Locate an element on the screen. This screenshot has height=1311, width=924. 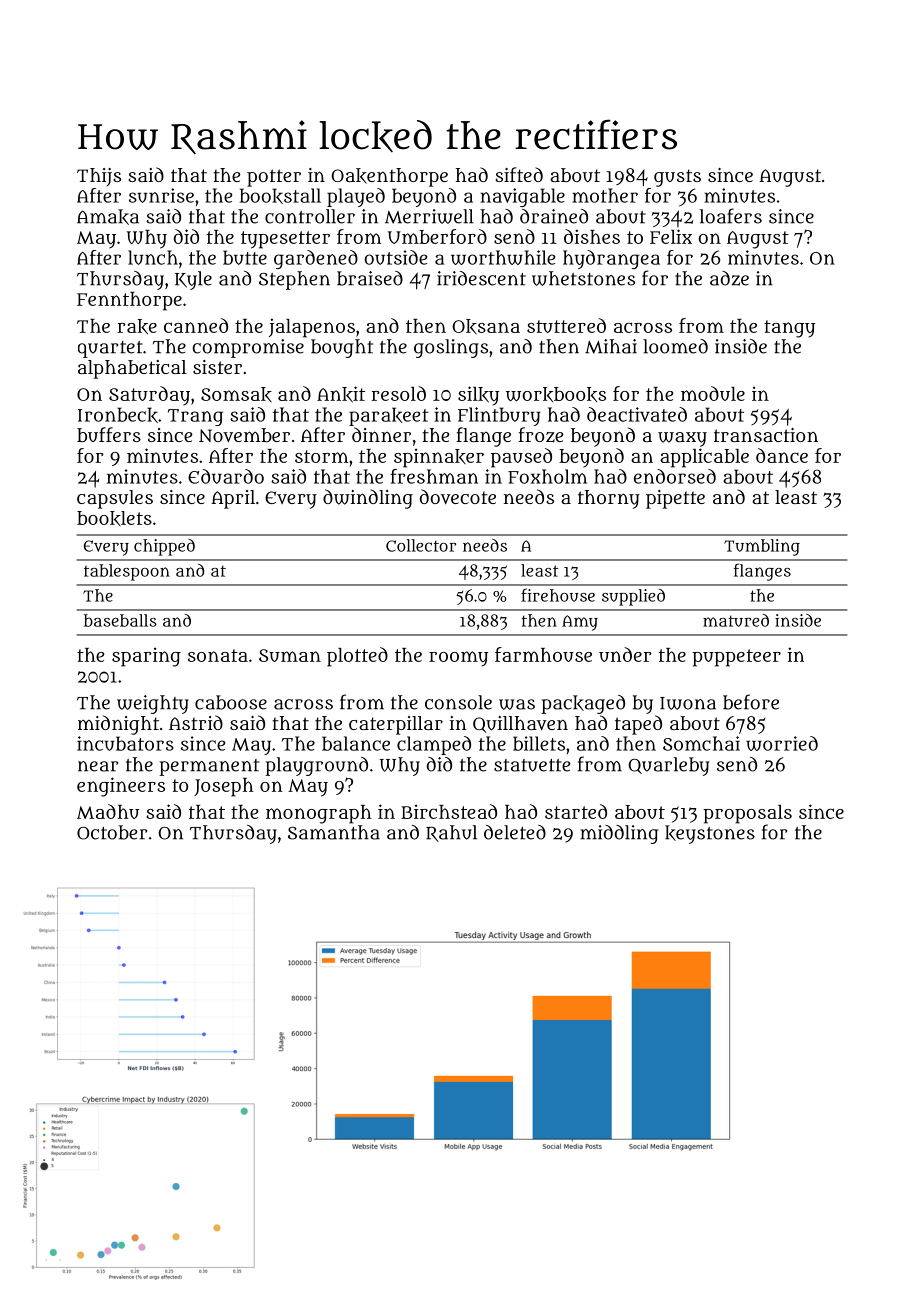
baseballs is located at coordinates (120, 620).
